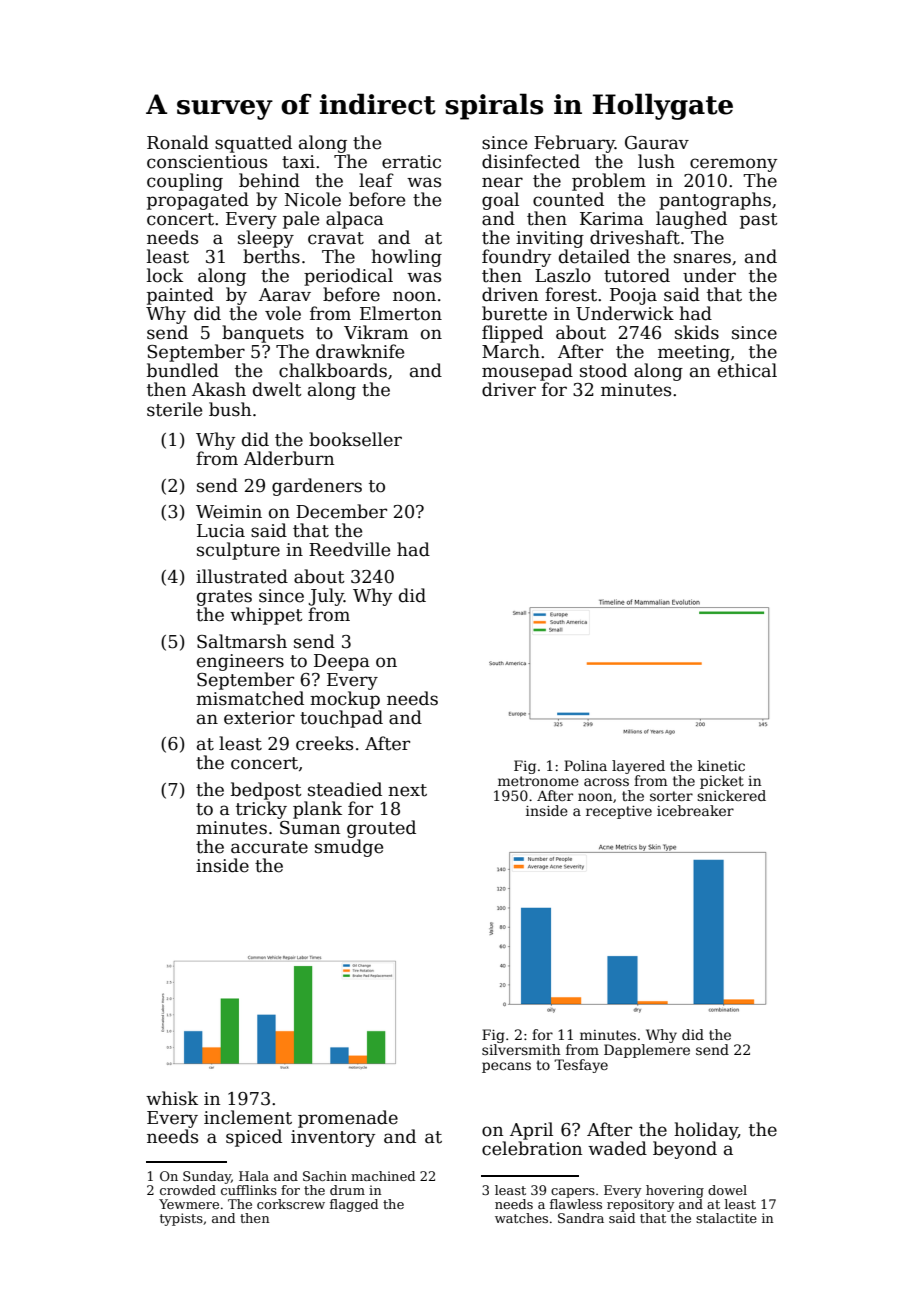  I want to click on bookseller, so click(355, 439).
